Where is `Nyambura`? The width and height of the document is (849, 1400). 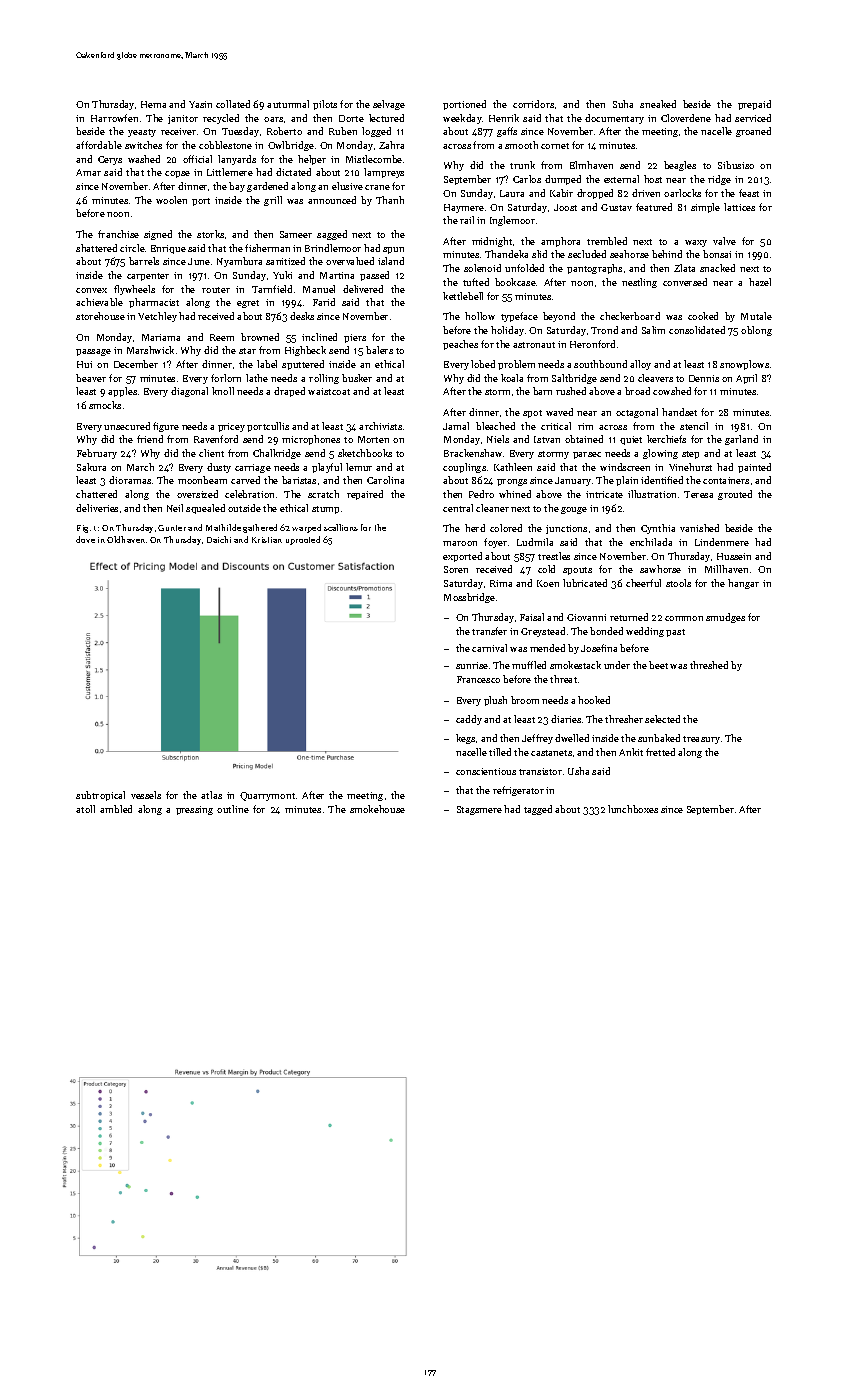
Nyambura is located at coordinates (239, 262).
